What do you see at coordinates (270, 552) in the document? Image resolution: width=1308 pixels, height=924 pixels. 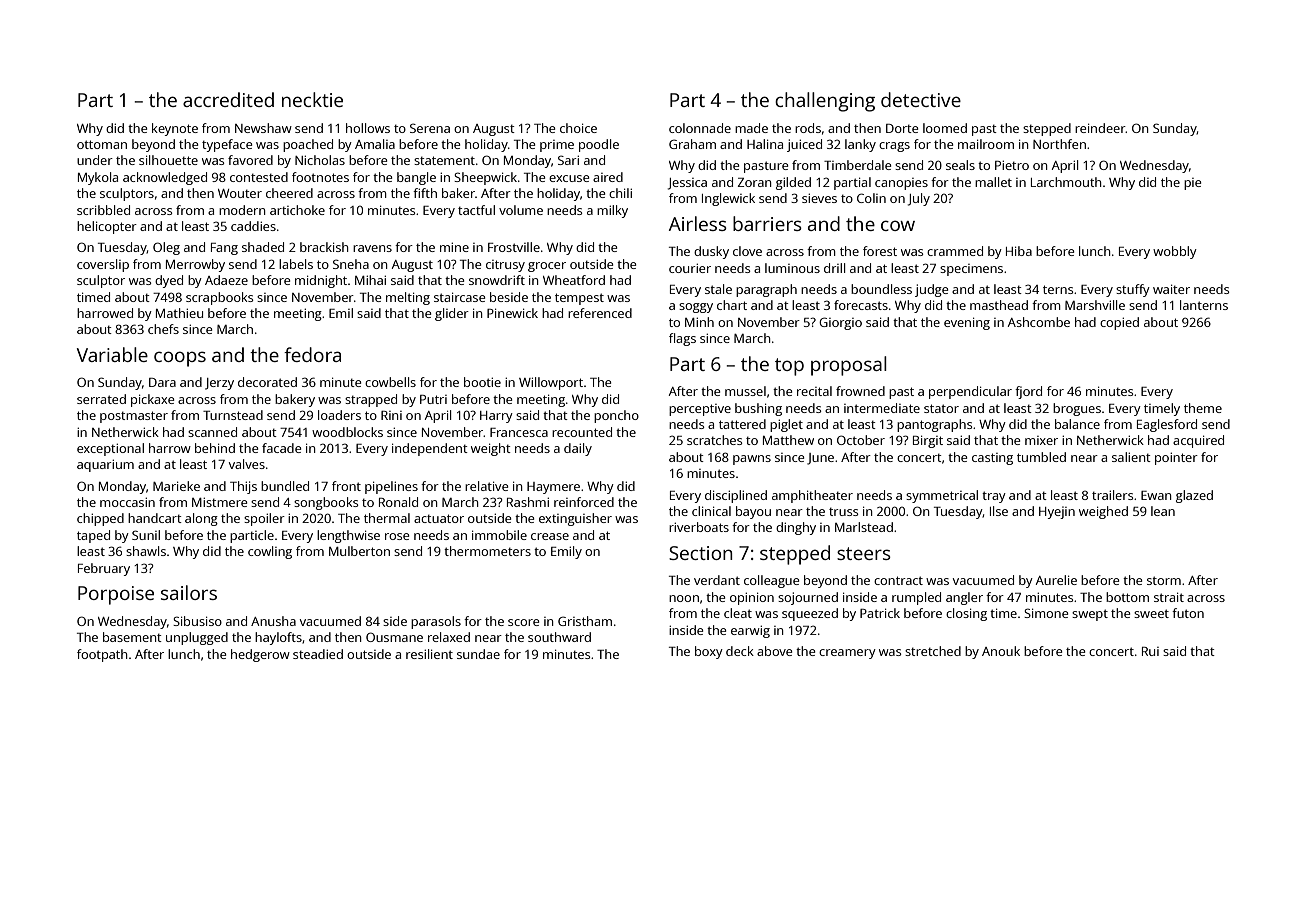 I see `cowling` at bounding box center [270, 552].
